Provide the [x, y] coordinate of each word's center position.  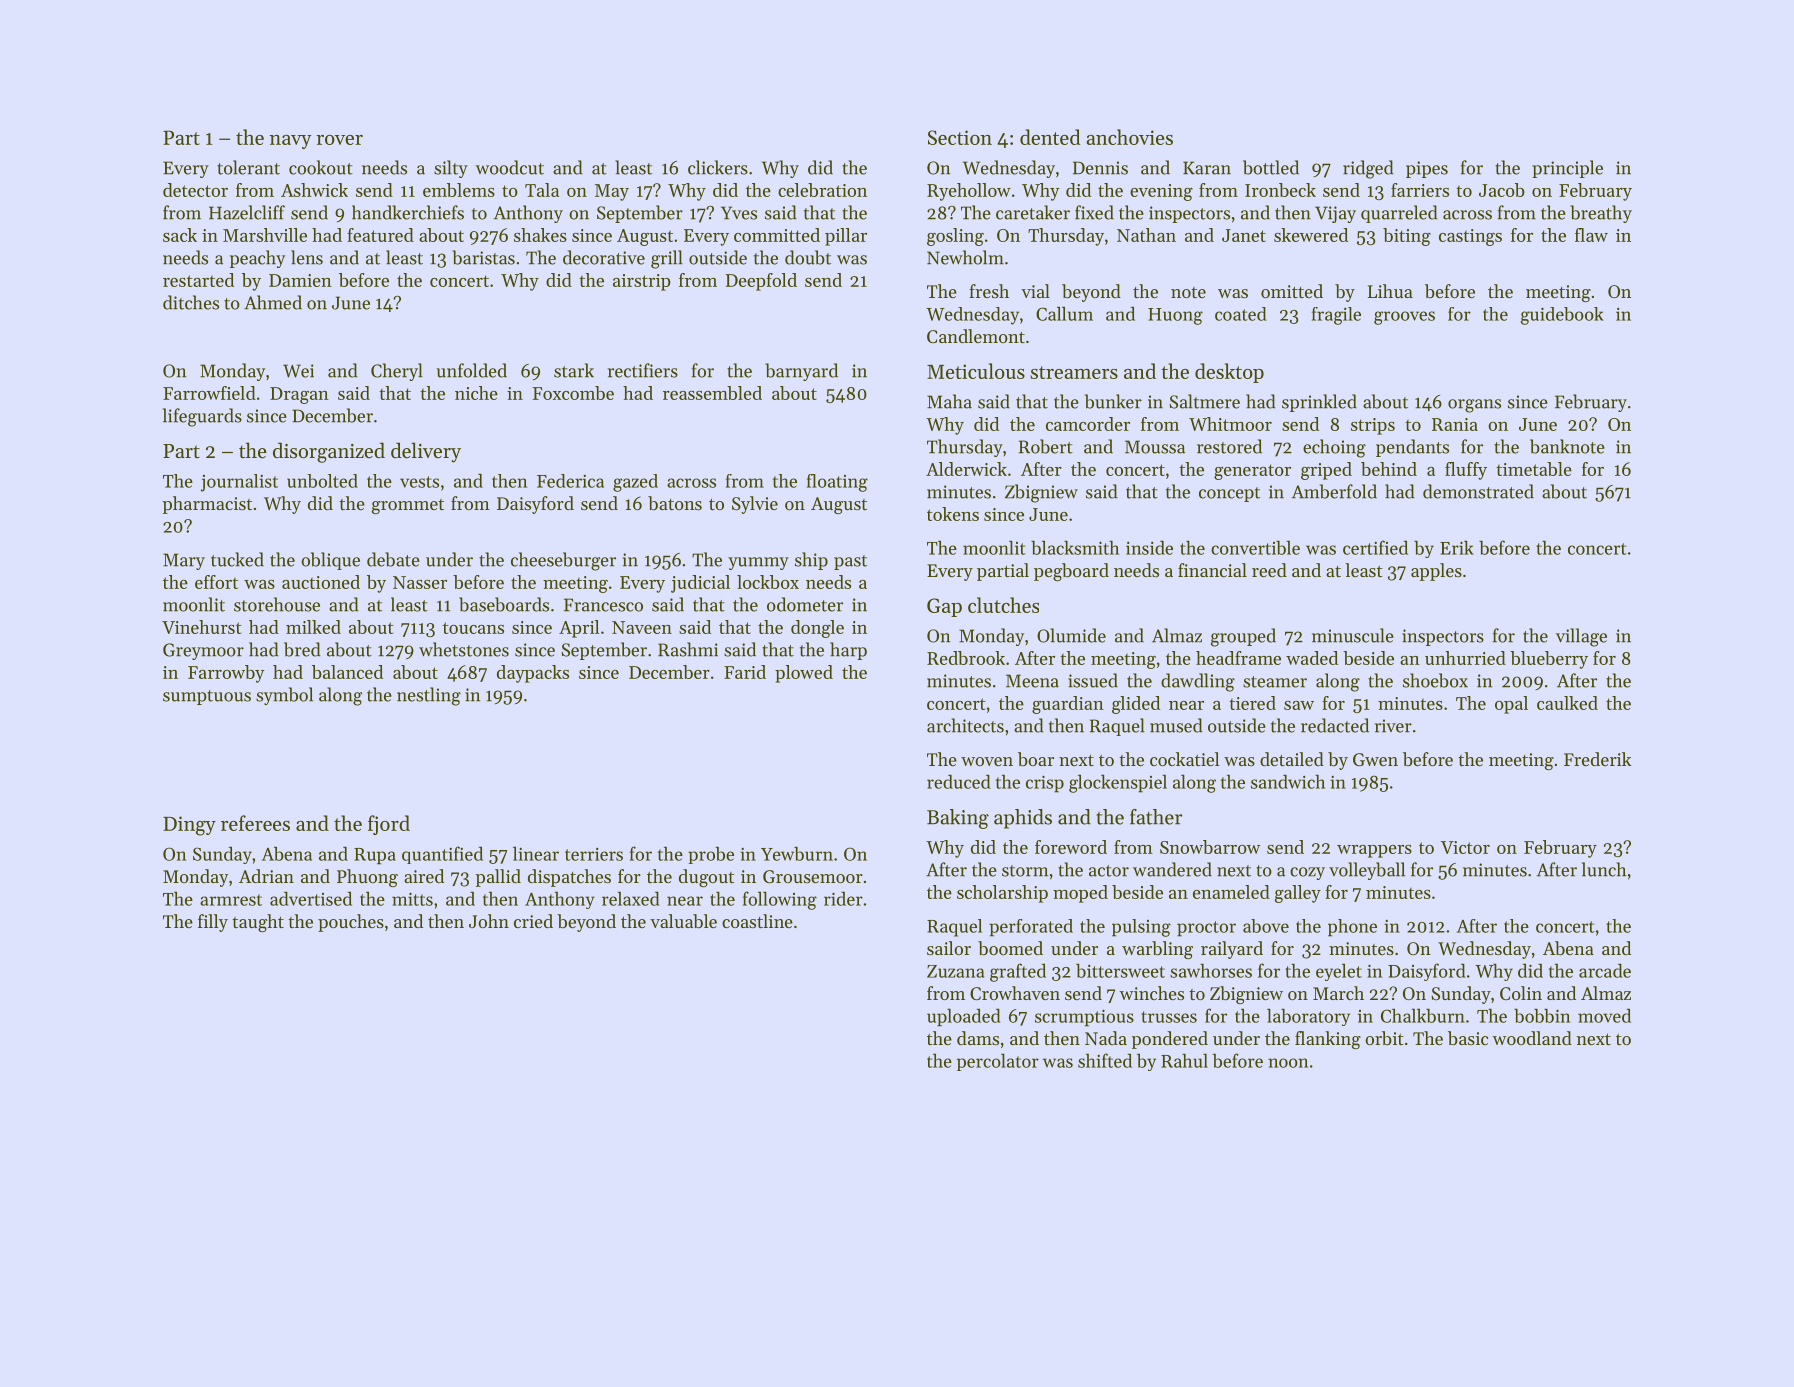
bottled [1271, 167]
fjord [389, 825]
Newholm [965, 257]
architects [965, 725]
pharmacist [207, 505]
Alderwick [966, 469]
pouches [351, 923]
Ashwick [314, 190]
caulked [1567, 703]
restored [1229, 446]
